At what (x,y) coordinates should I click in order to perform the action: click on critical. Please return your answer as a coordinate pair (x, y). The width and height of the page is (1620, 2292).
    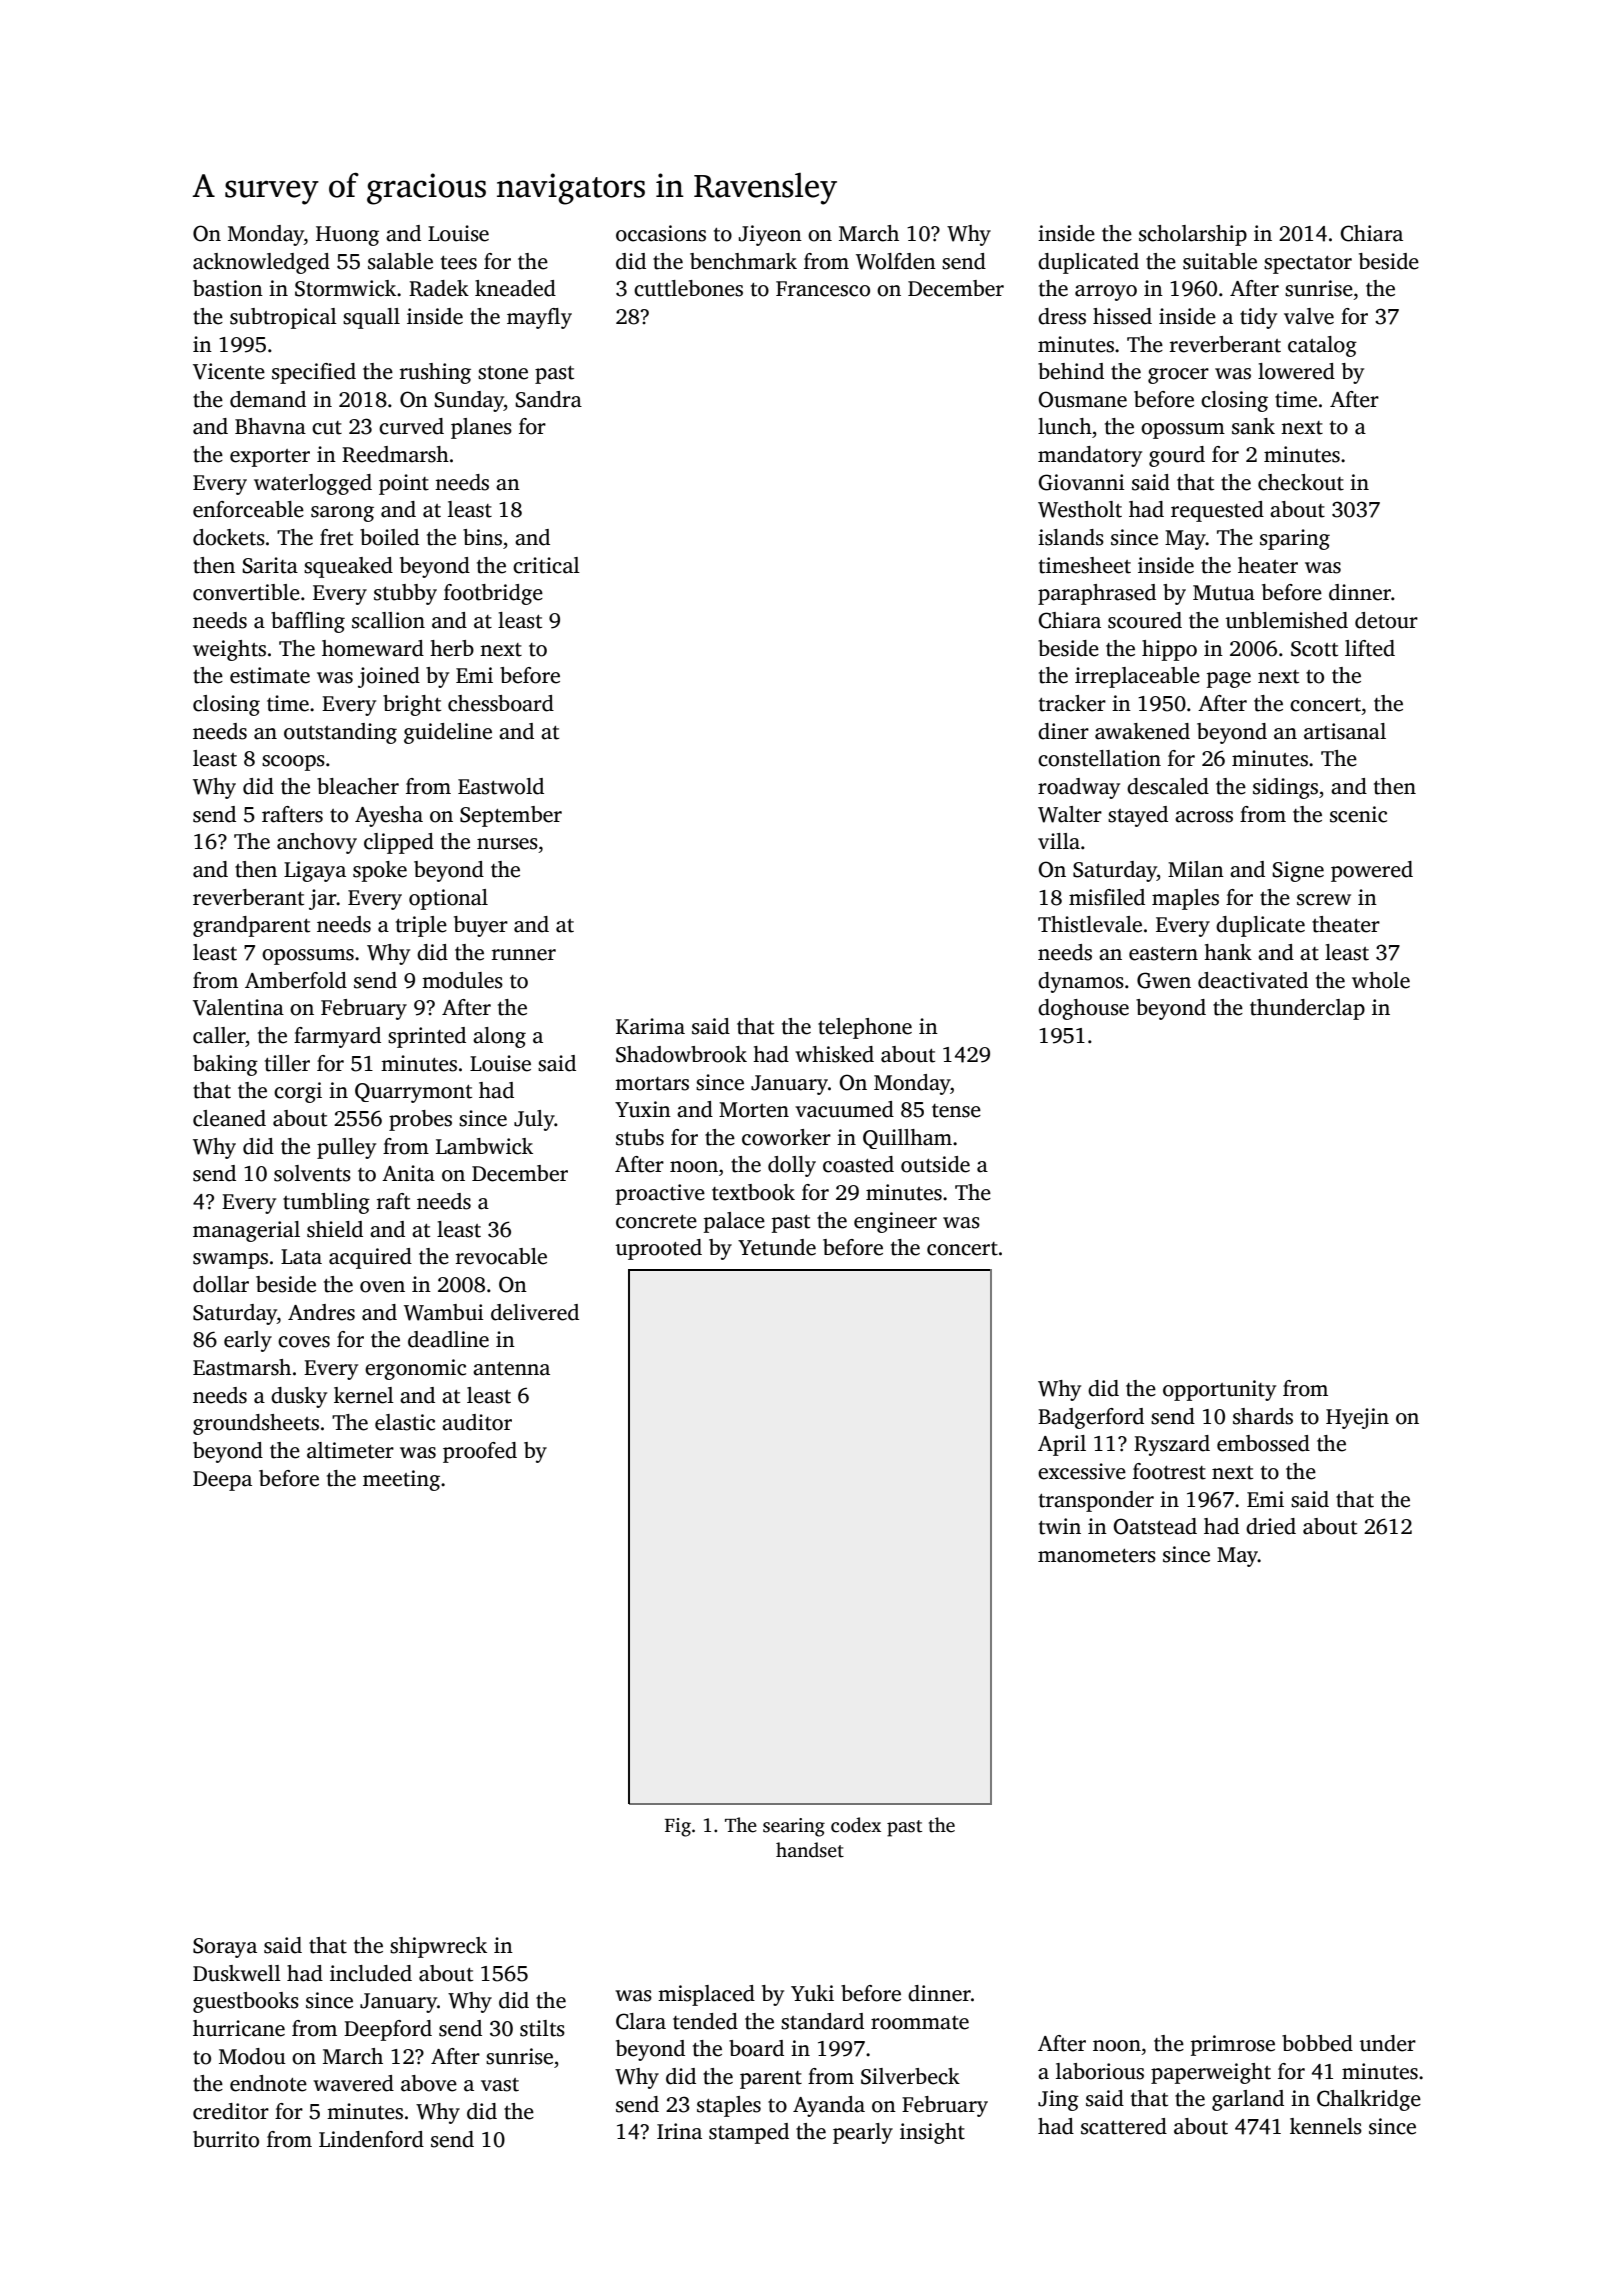
    Looking at the image, I should click on (546, 565).
